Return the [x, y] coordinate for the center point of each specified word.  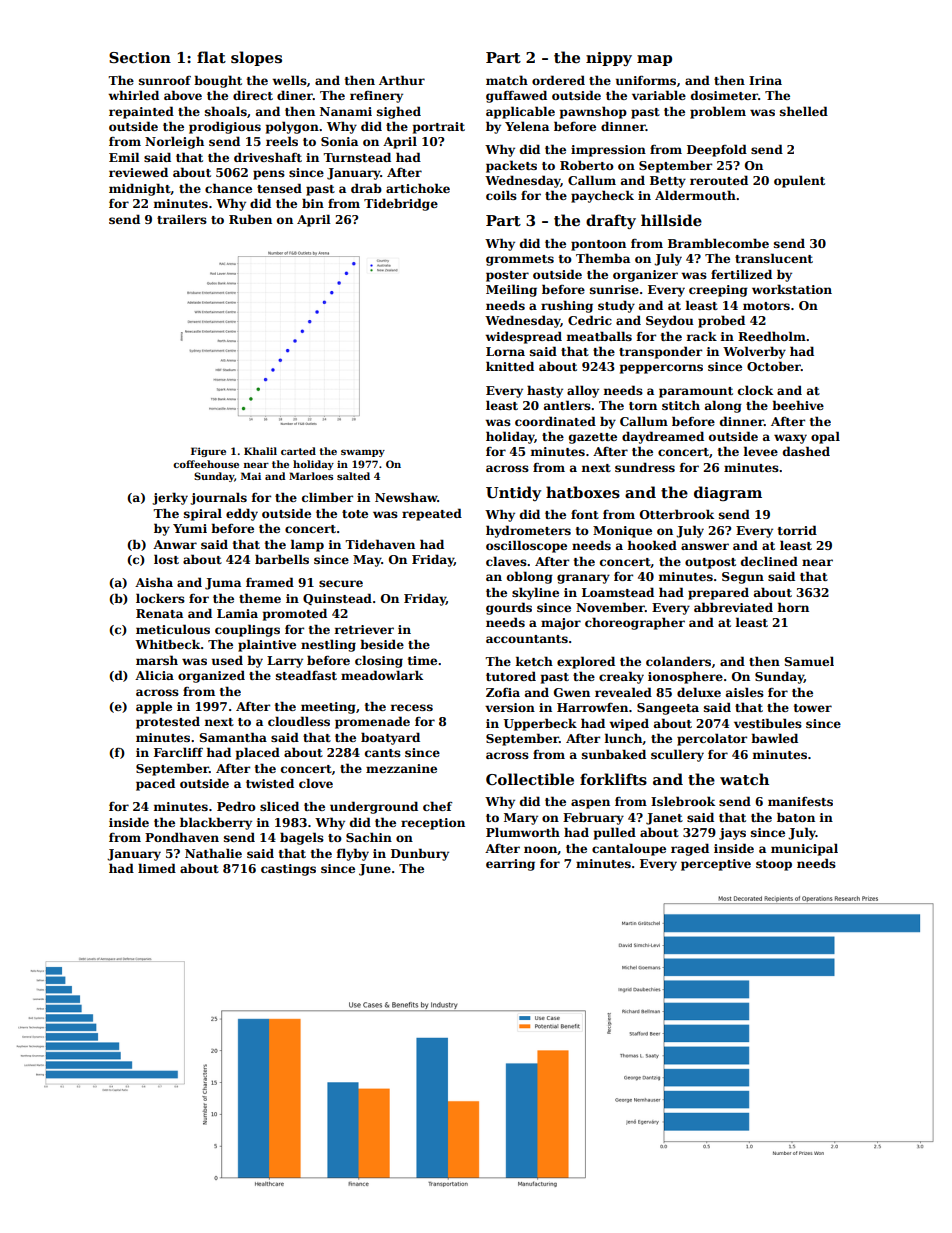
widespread [523, 337]
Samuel [809, 661]
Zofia [503, 692]
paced [155, 784]
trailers [182, 219]
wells [289, 80]
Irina [765, 80]
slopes [256, 58]
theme [260, 598]
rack [702, 336]
